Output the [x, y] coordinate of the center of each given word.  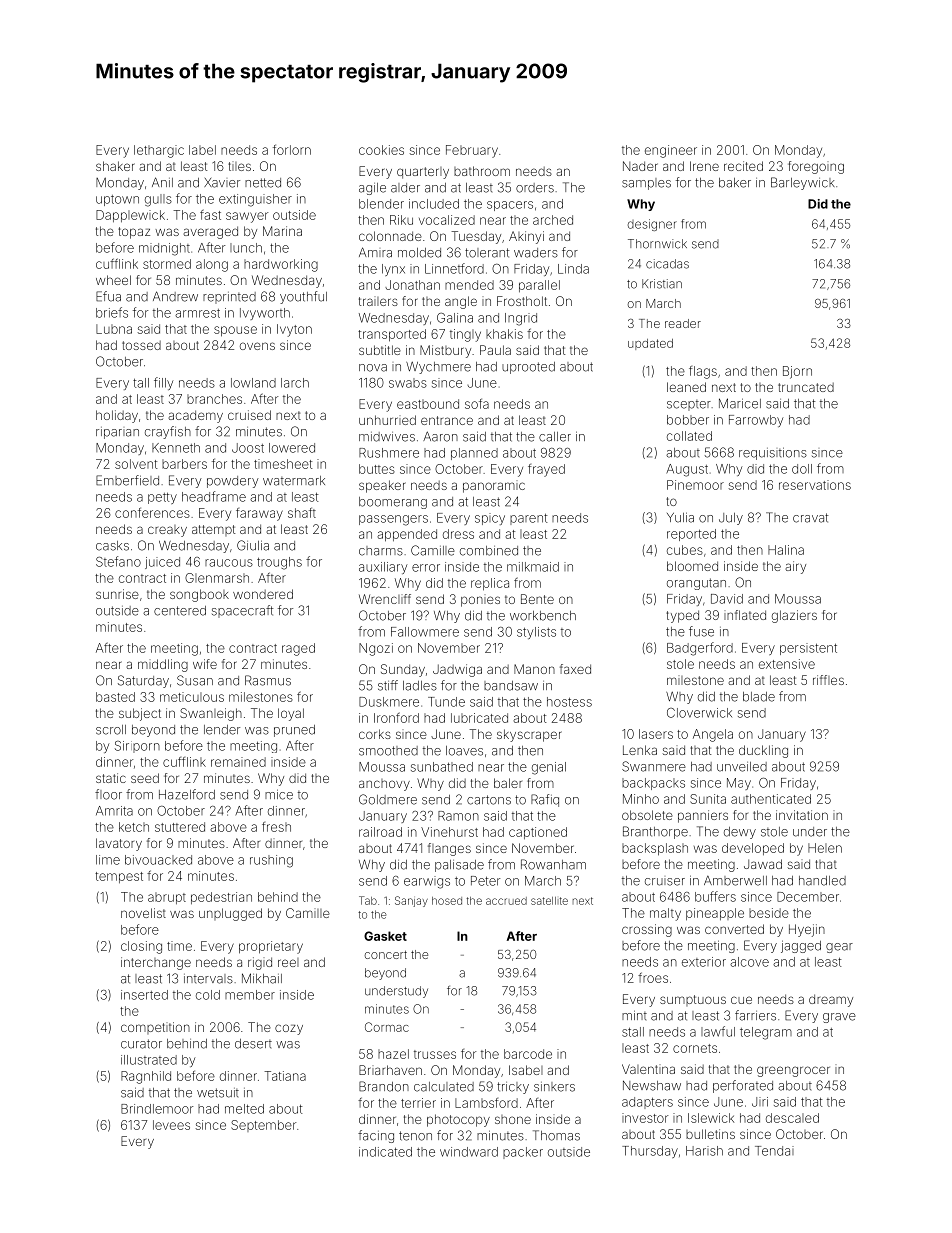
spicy [490, 519]
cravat [811, 518]
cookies [381, 150]
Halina [786, 550]
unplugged [230, 914]
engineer [671, 151]
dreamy [831, 1000]
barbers [184, 464]
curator [141, 1044]
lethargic [159, 151]
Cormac [387, 1027]
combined [489, 551]
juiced [162, 563]
